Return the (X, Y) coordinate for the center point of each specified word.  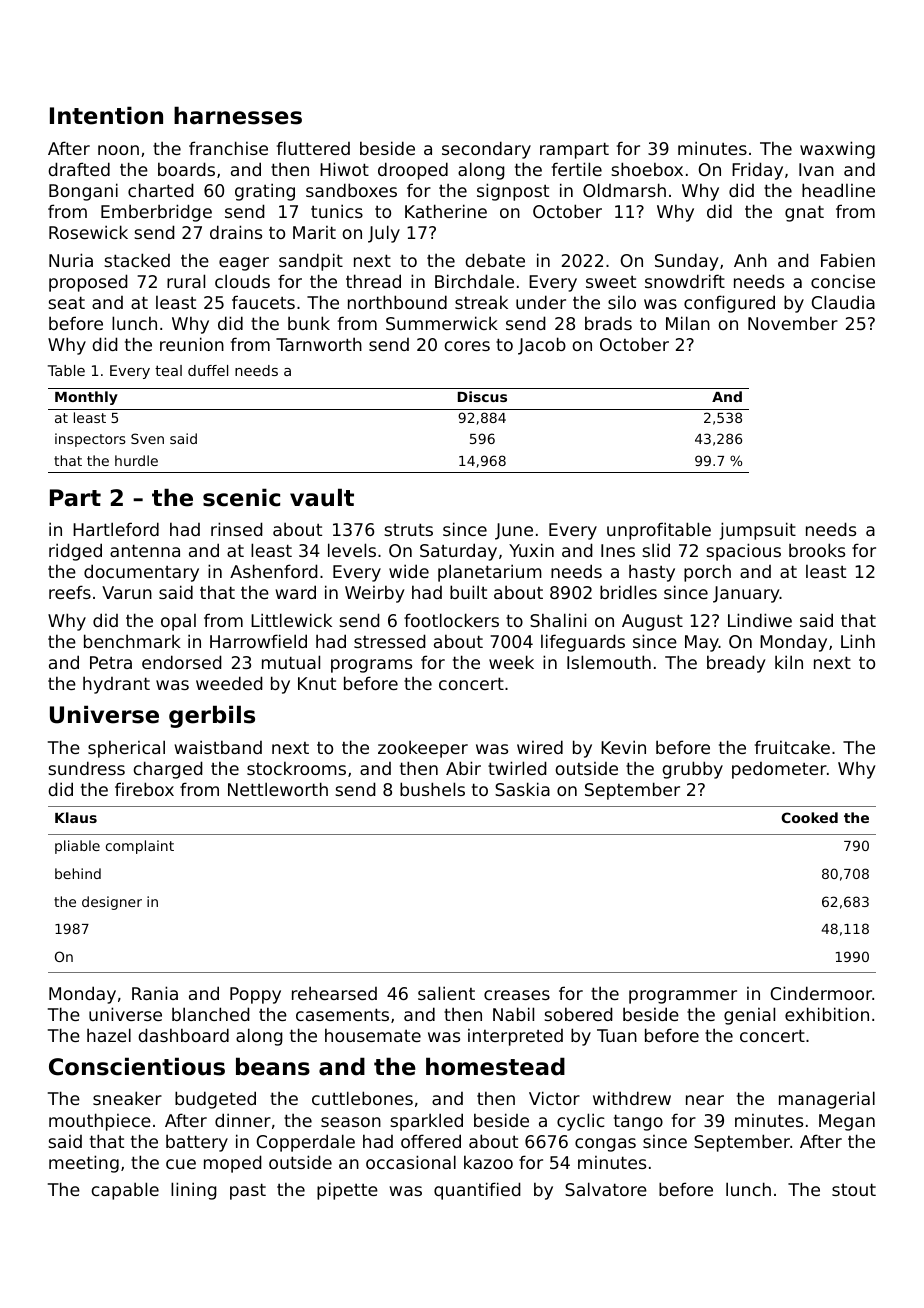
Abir (463, 768)
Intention (106, 115)
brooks (817, 550)
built (468, 592)
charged (168, 770)
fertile (577, 169)
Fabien (848, 260)
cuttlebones (362, 1098)
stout (854, 1189)
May (702, 643)
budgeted (215, 1100)
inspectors (90, 440)
